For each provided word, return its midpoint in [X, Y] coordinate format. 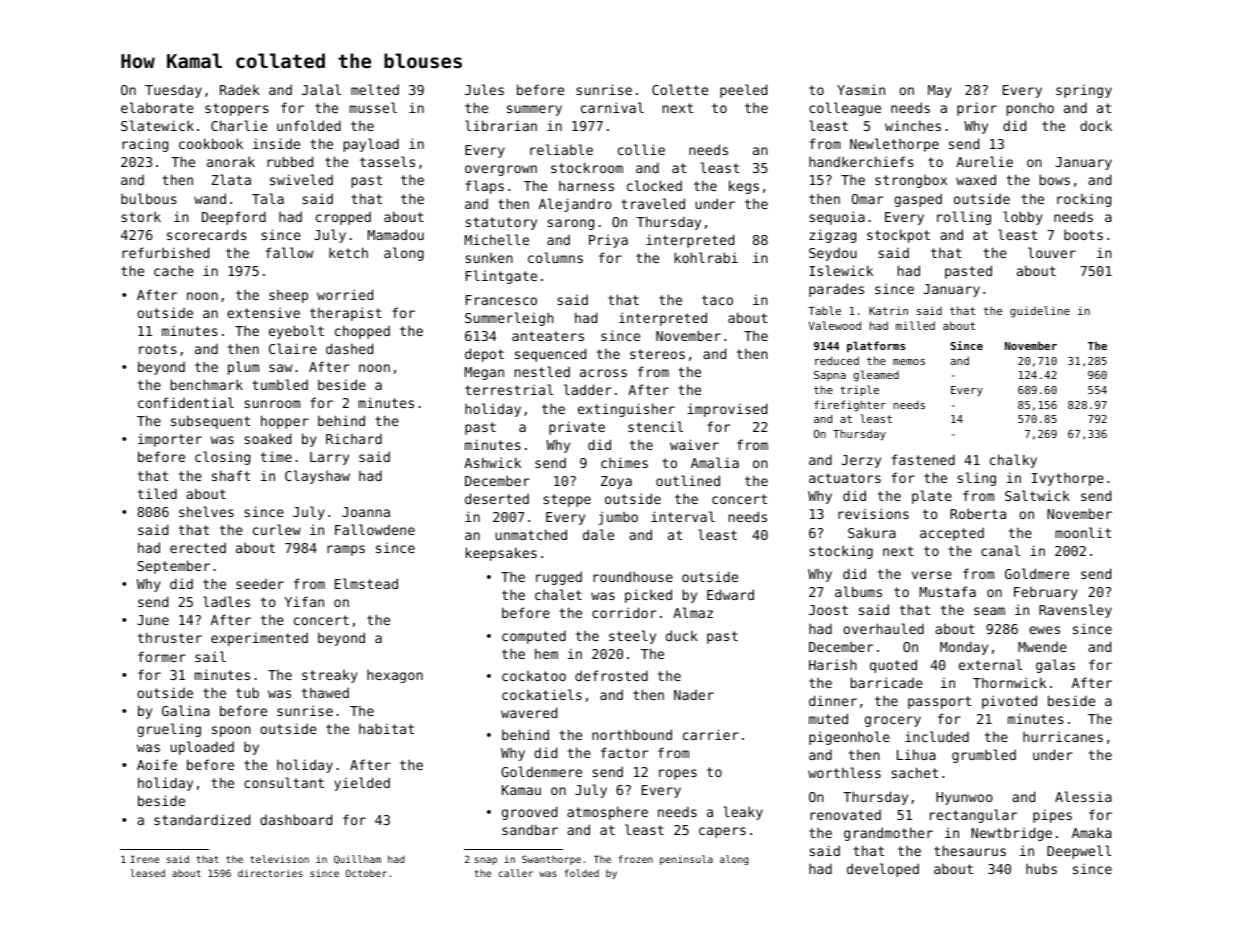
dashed [349, 348]
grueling [169, 730]
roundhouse [633, 576]
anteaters [548, 336]
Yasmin [861, 90]
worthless [844, 772]
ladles [226, 601]
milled [915, 325]
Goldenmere [541, 771]
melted [375, 89]
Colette [680, 89]
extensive [263, 312]
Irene [145, 859]
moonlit [1083, 532]
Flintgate [501, 277]
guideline [1040, 312]
